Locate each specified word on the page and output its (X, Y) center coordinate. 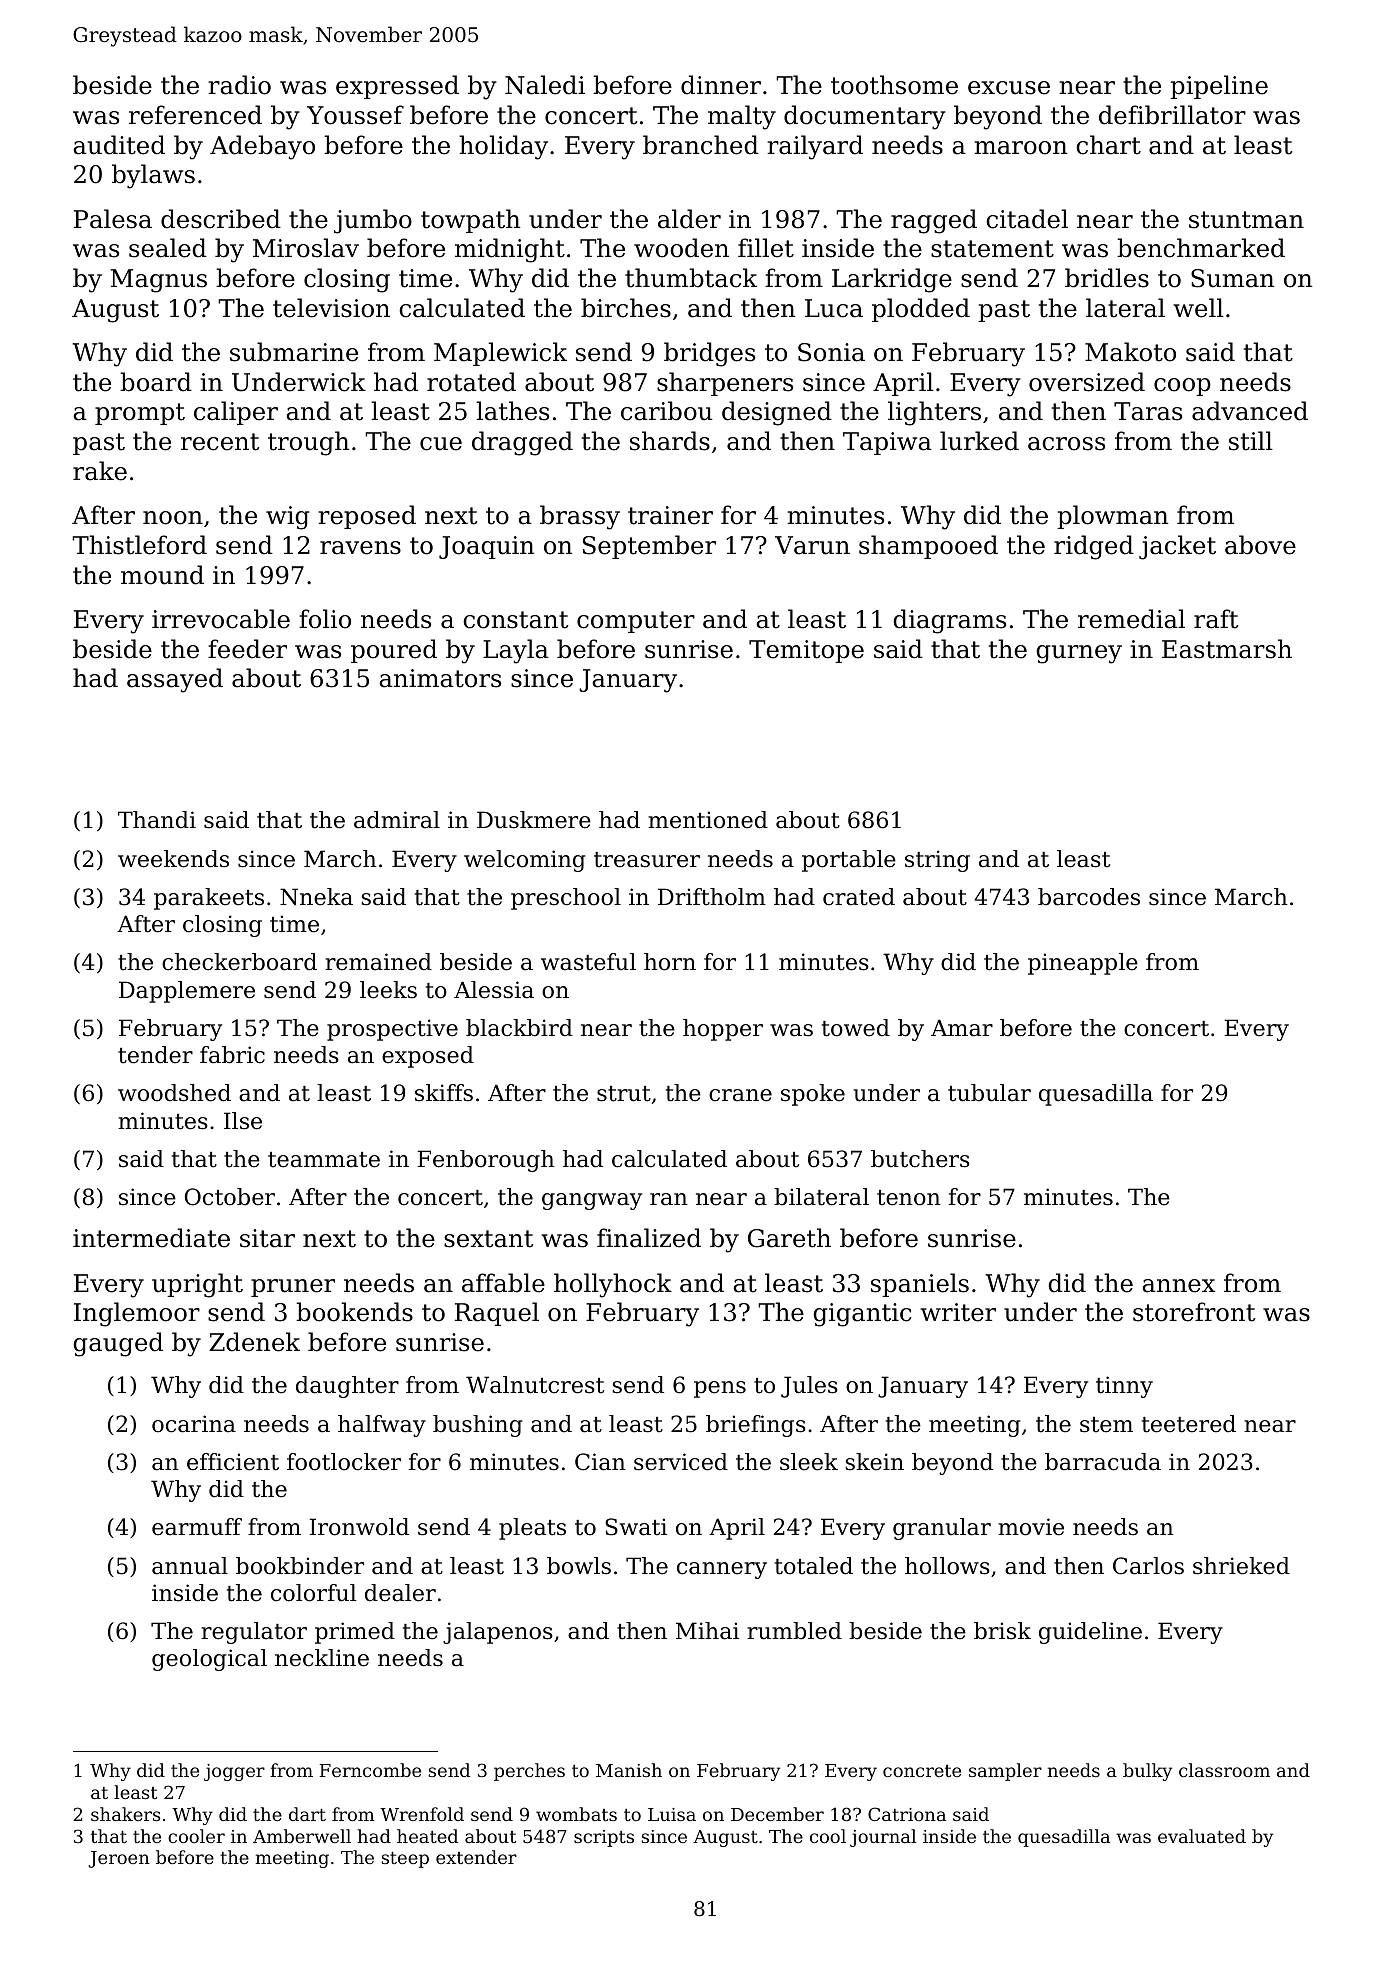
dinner (721, 85)
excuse (1009, 88)
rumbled (794, 1631)
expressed (397, 87)
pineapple (1083, 964)
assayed (175, 680)
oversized (1087, 382)
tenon (909, 1198)
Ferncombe (370, 1770)
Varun (812, 545)
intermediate (151, 1238)
